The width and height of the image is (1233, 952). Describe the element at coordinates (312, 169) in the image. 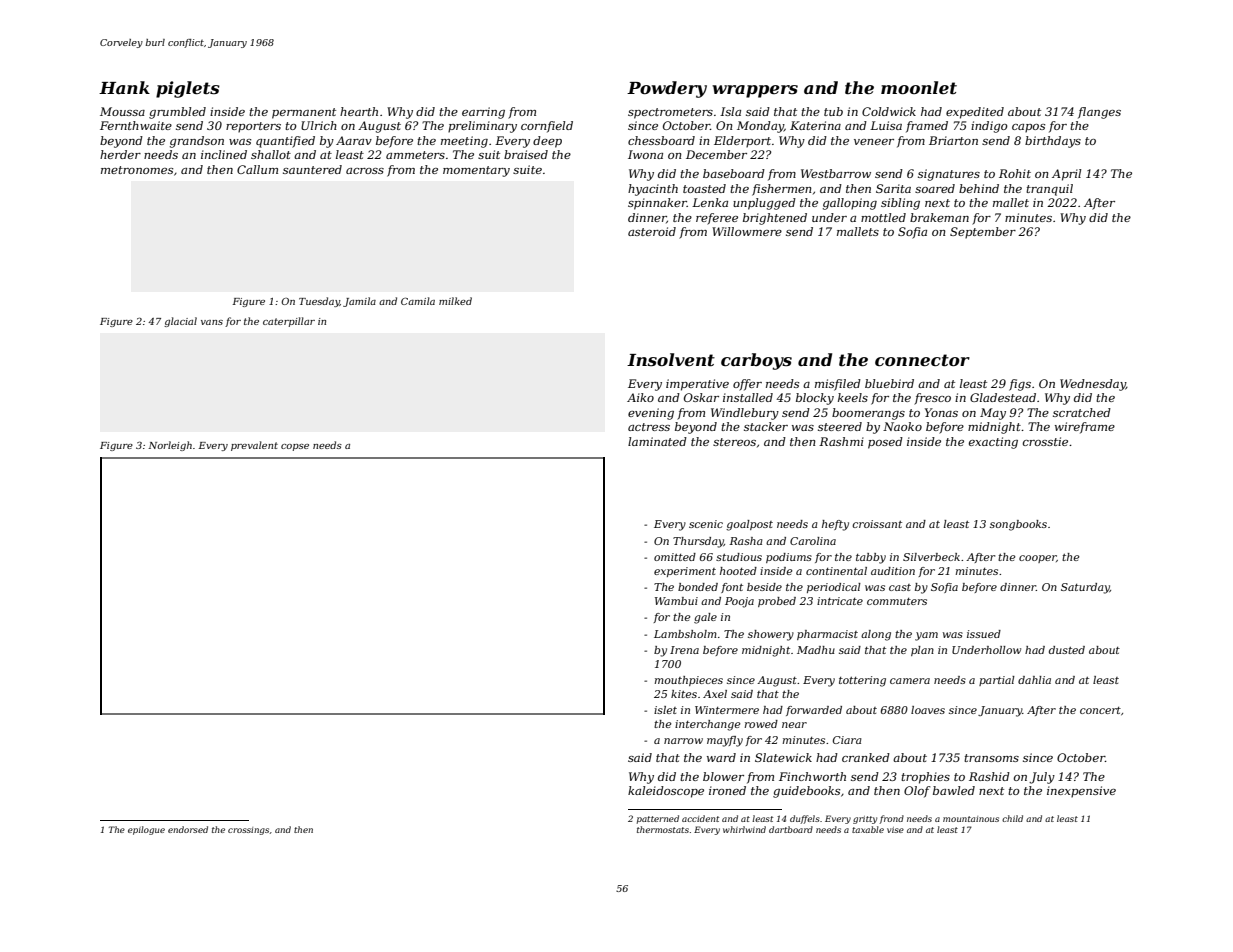

I see `sauntered` at that location.
